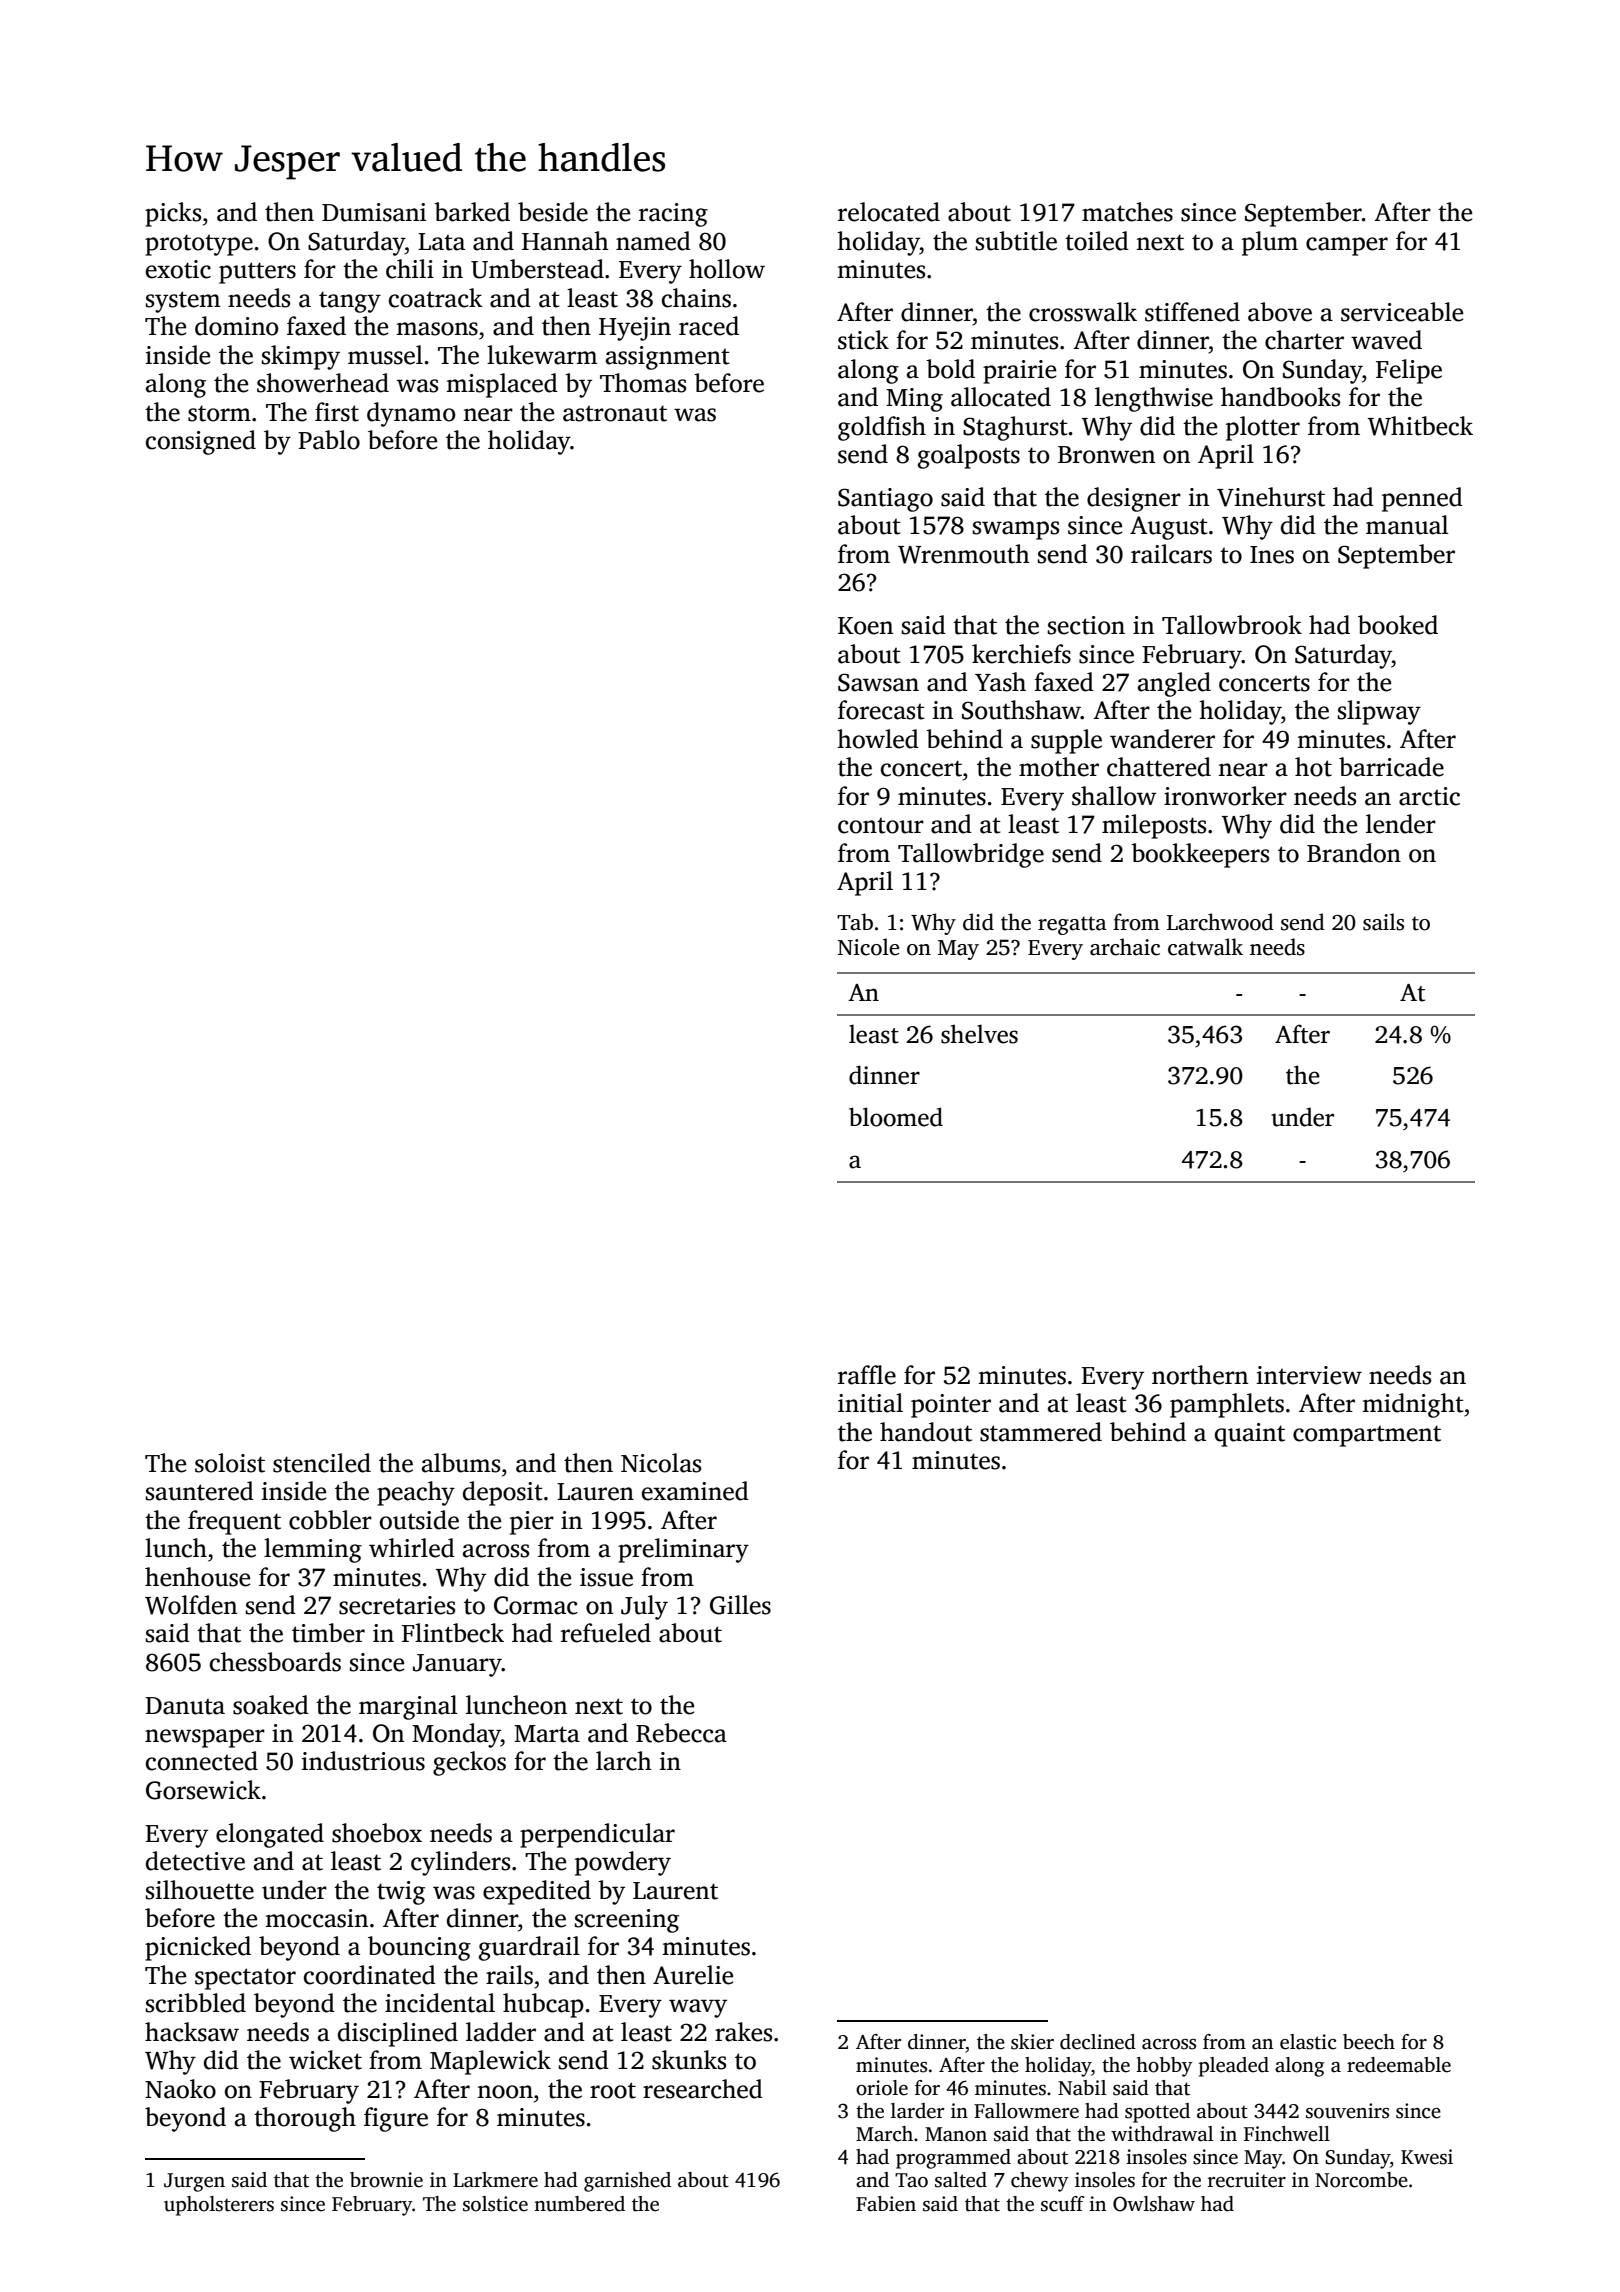  What do you see at coordinates (673, 215) in the screenshot?
I see `racing` at bounding box center [673, 215].
